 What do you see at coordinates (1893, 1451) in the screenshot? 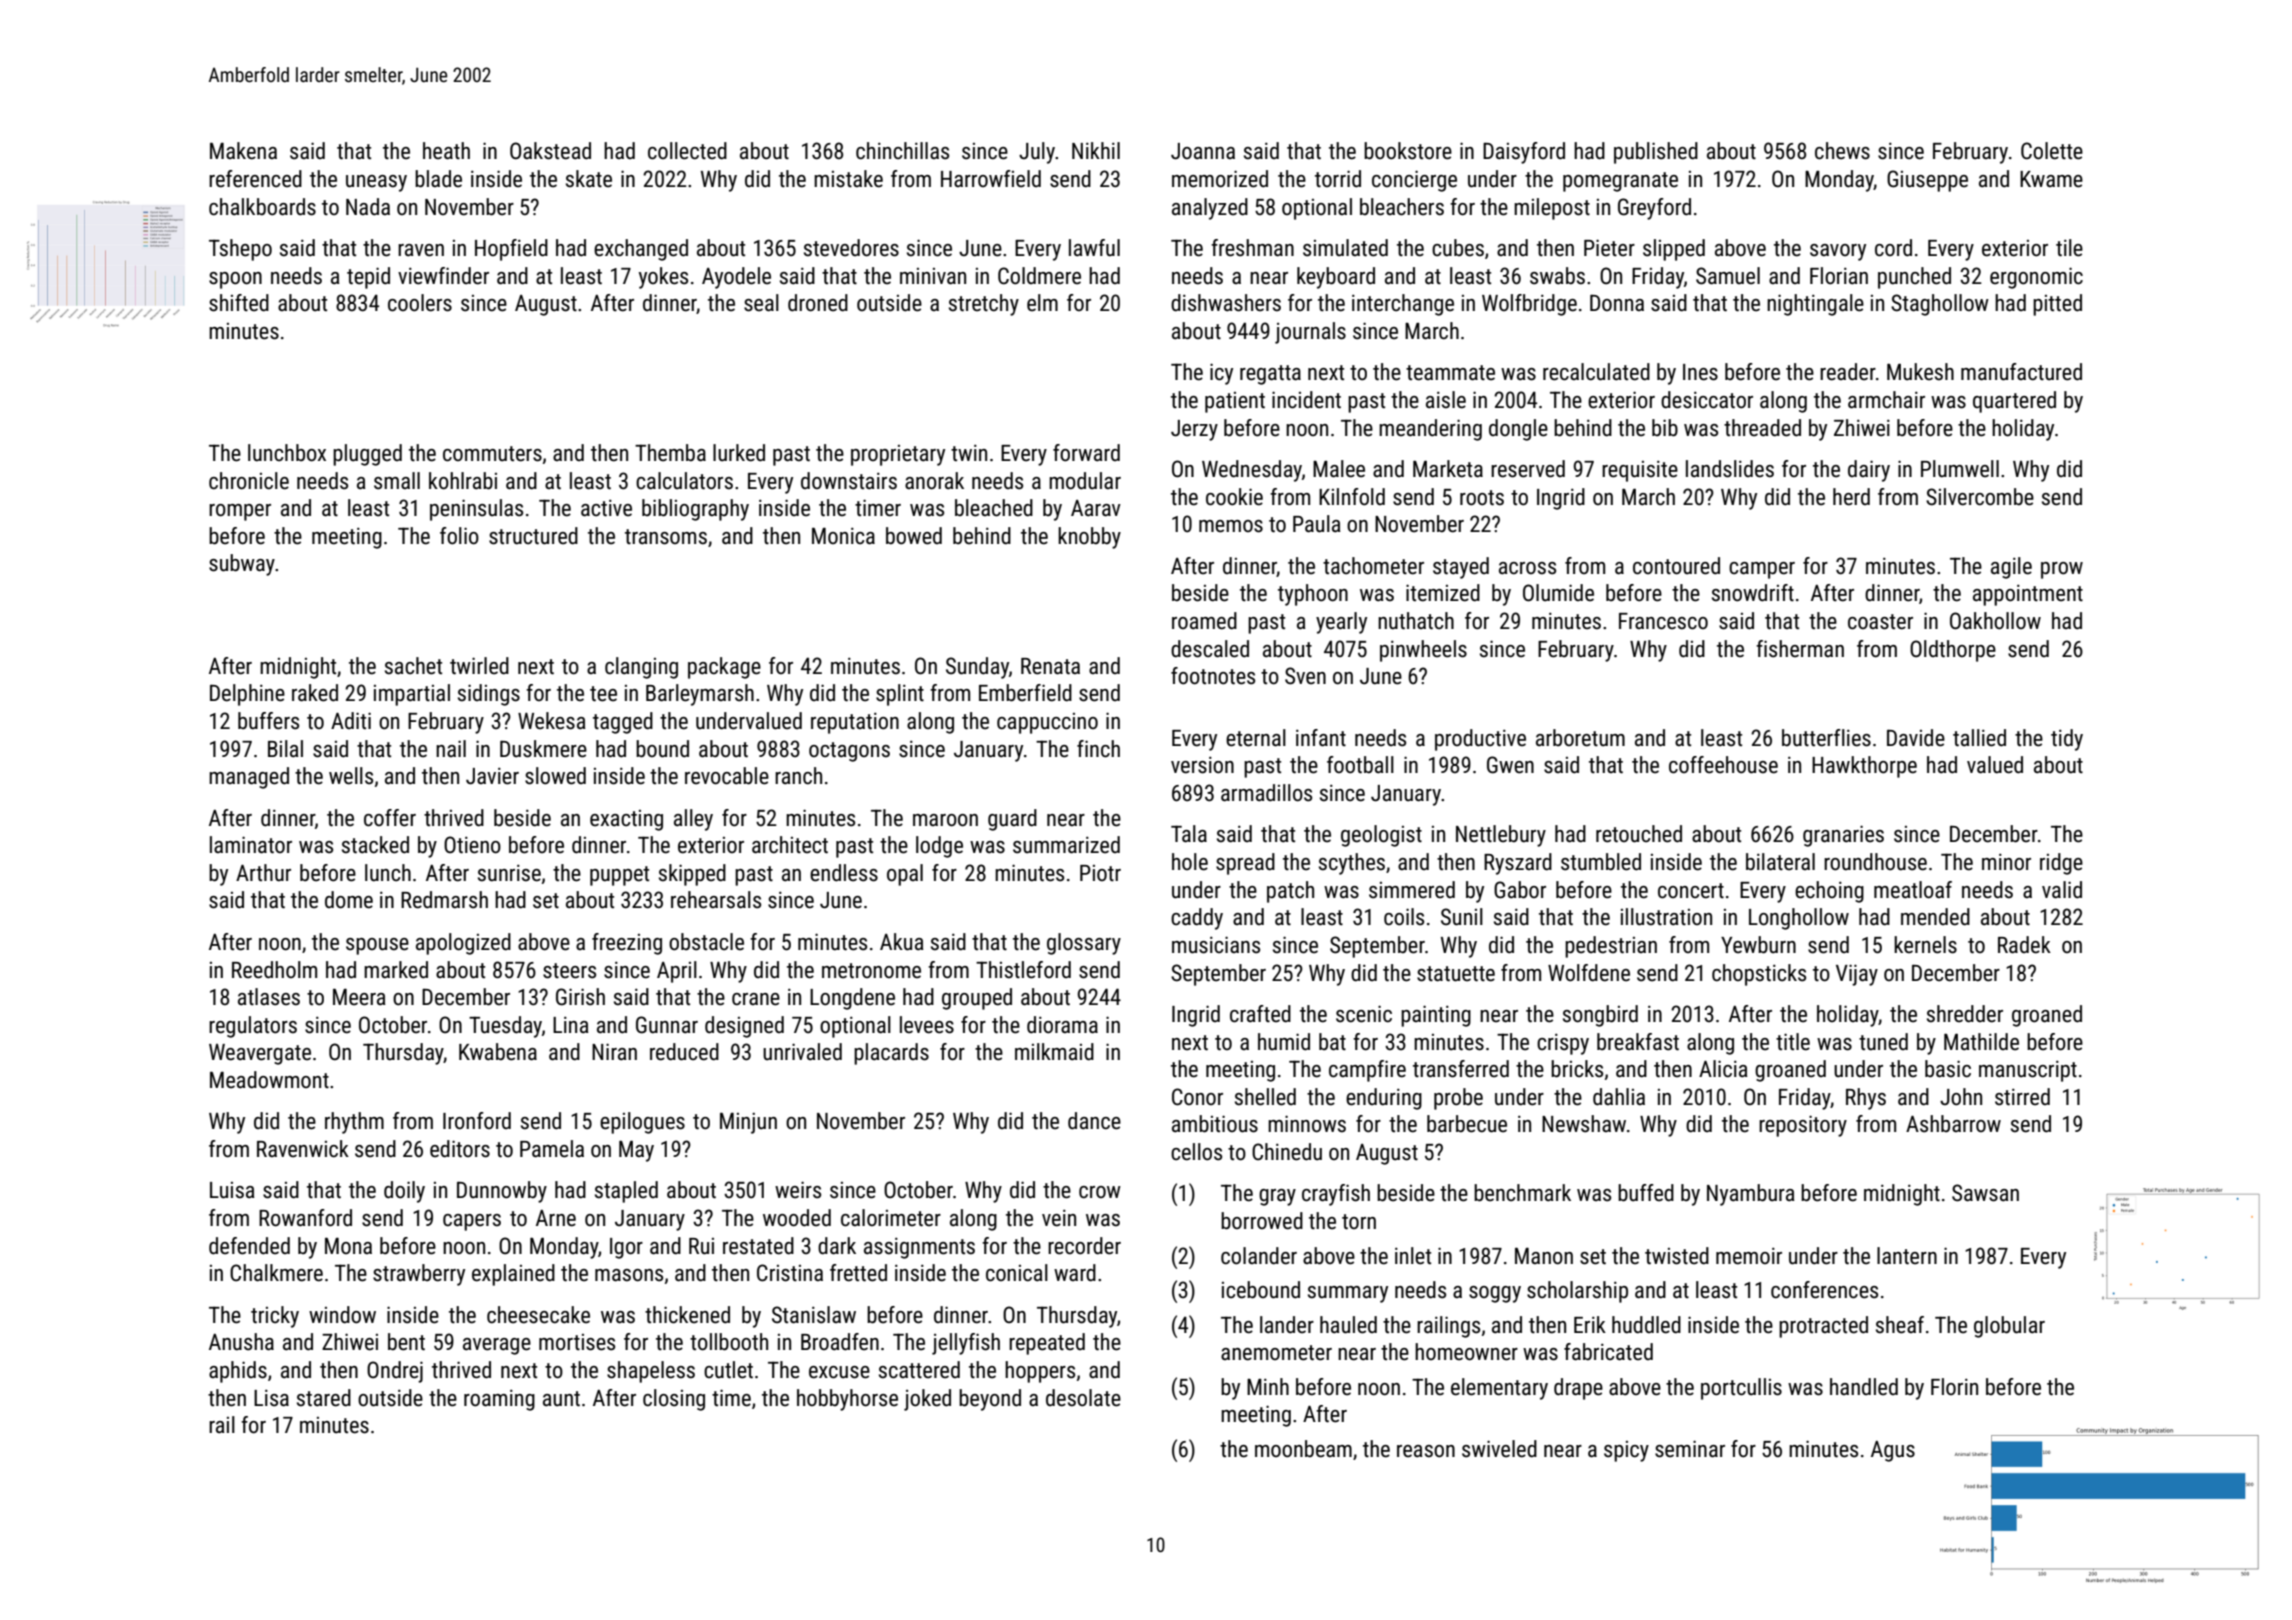
I see `Agus` at bounding box center [1893, 1451].
